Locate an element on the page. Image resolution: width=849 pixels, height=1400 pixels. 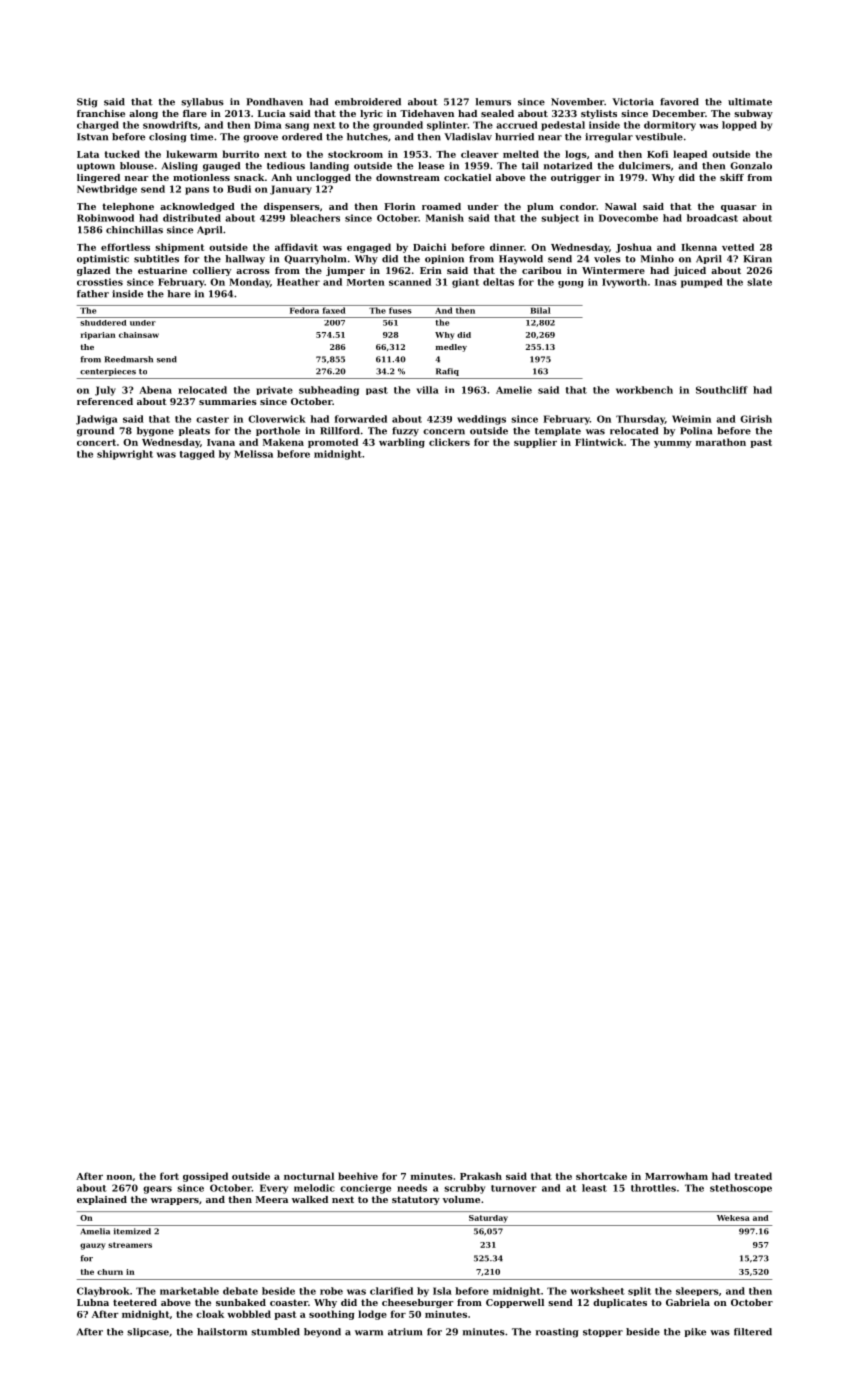
Lubna is located at coordinates (93, 1302).
